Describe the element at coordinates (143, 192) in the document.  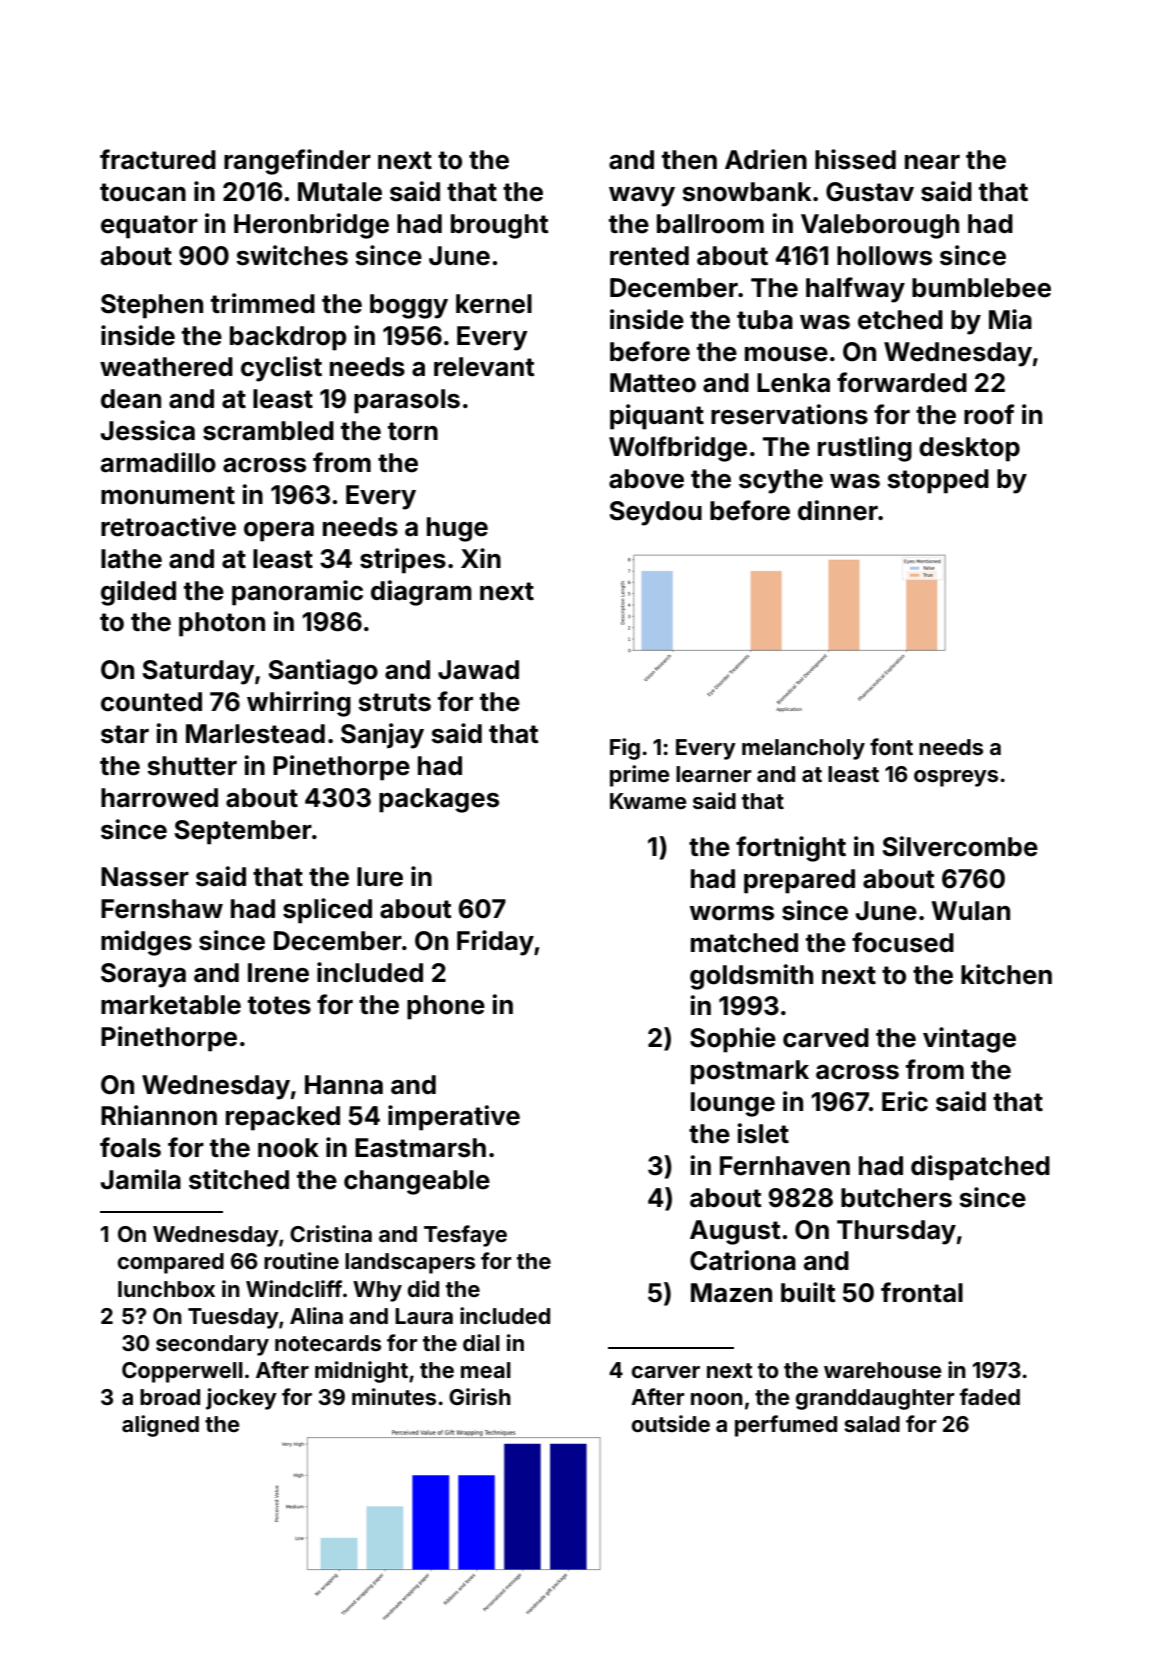
I see `toucan` at that location.
